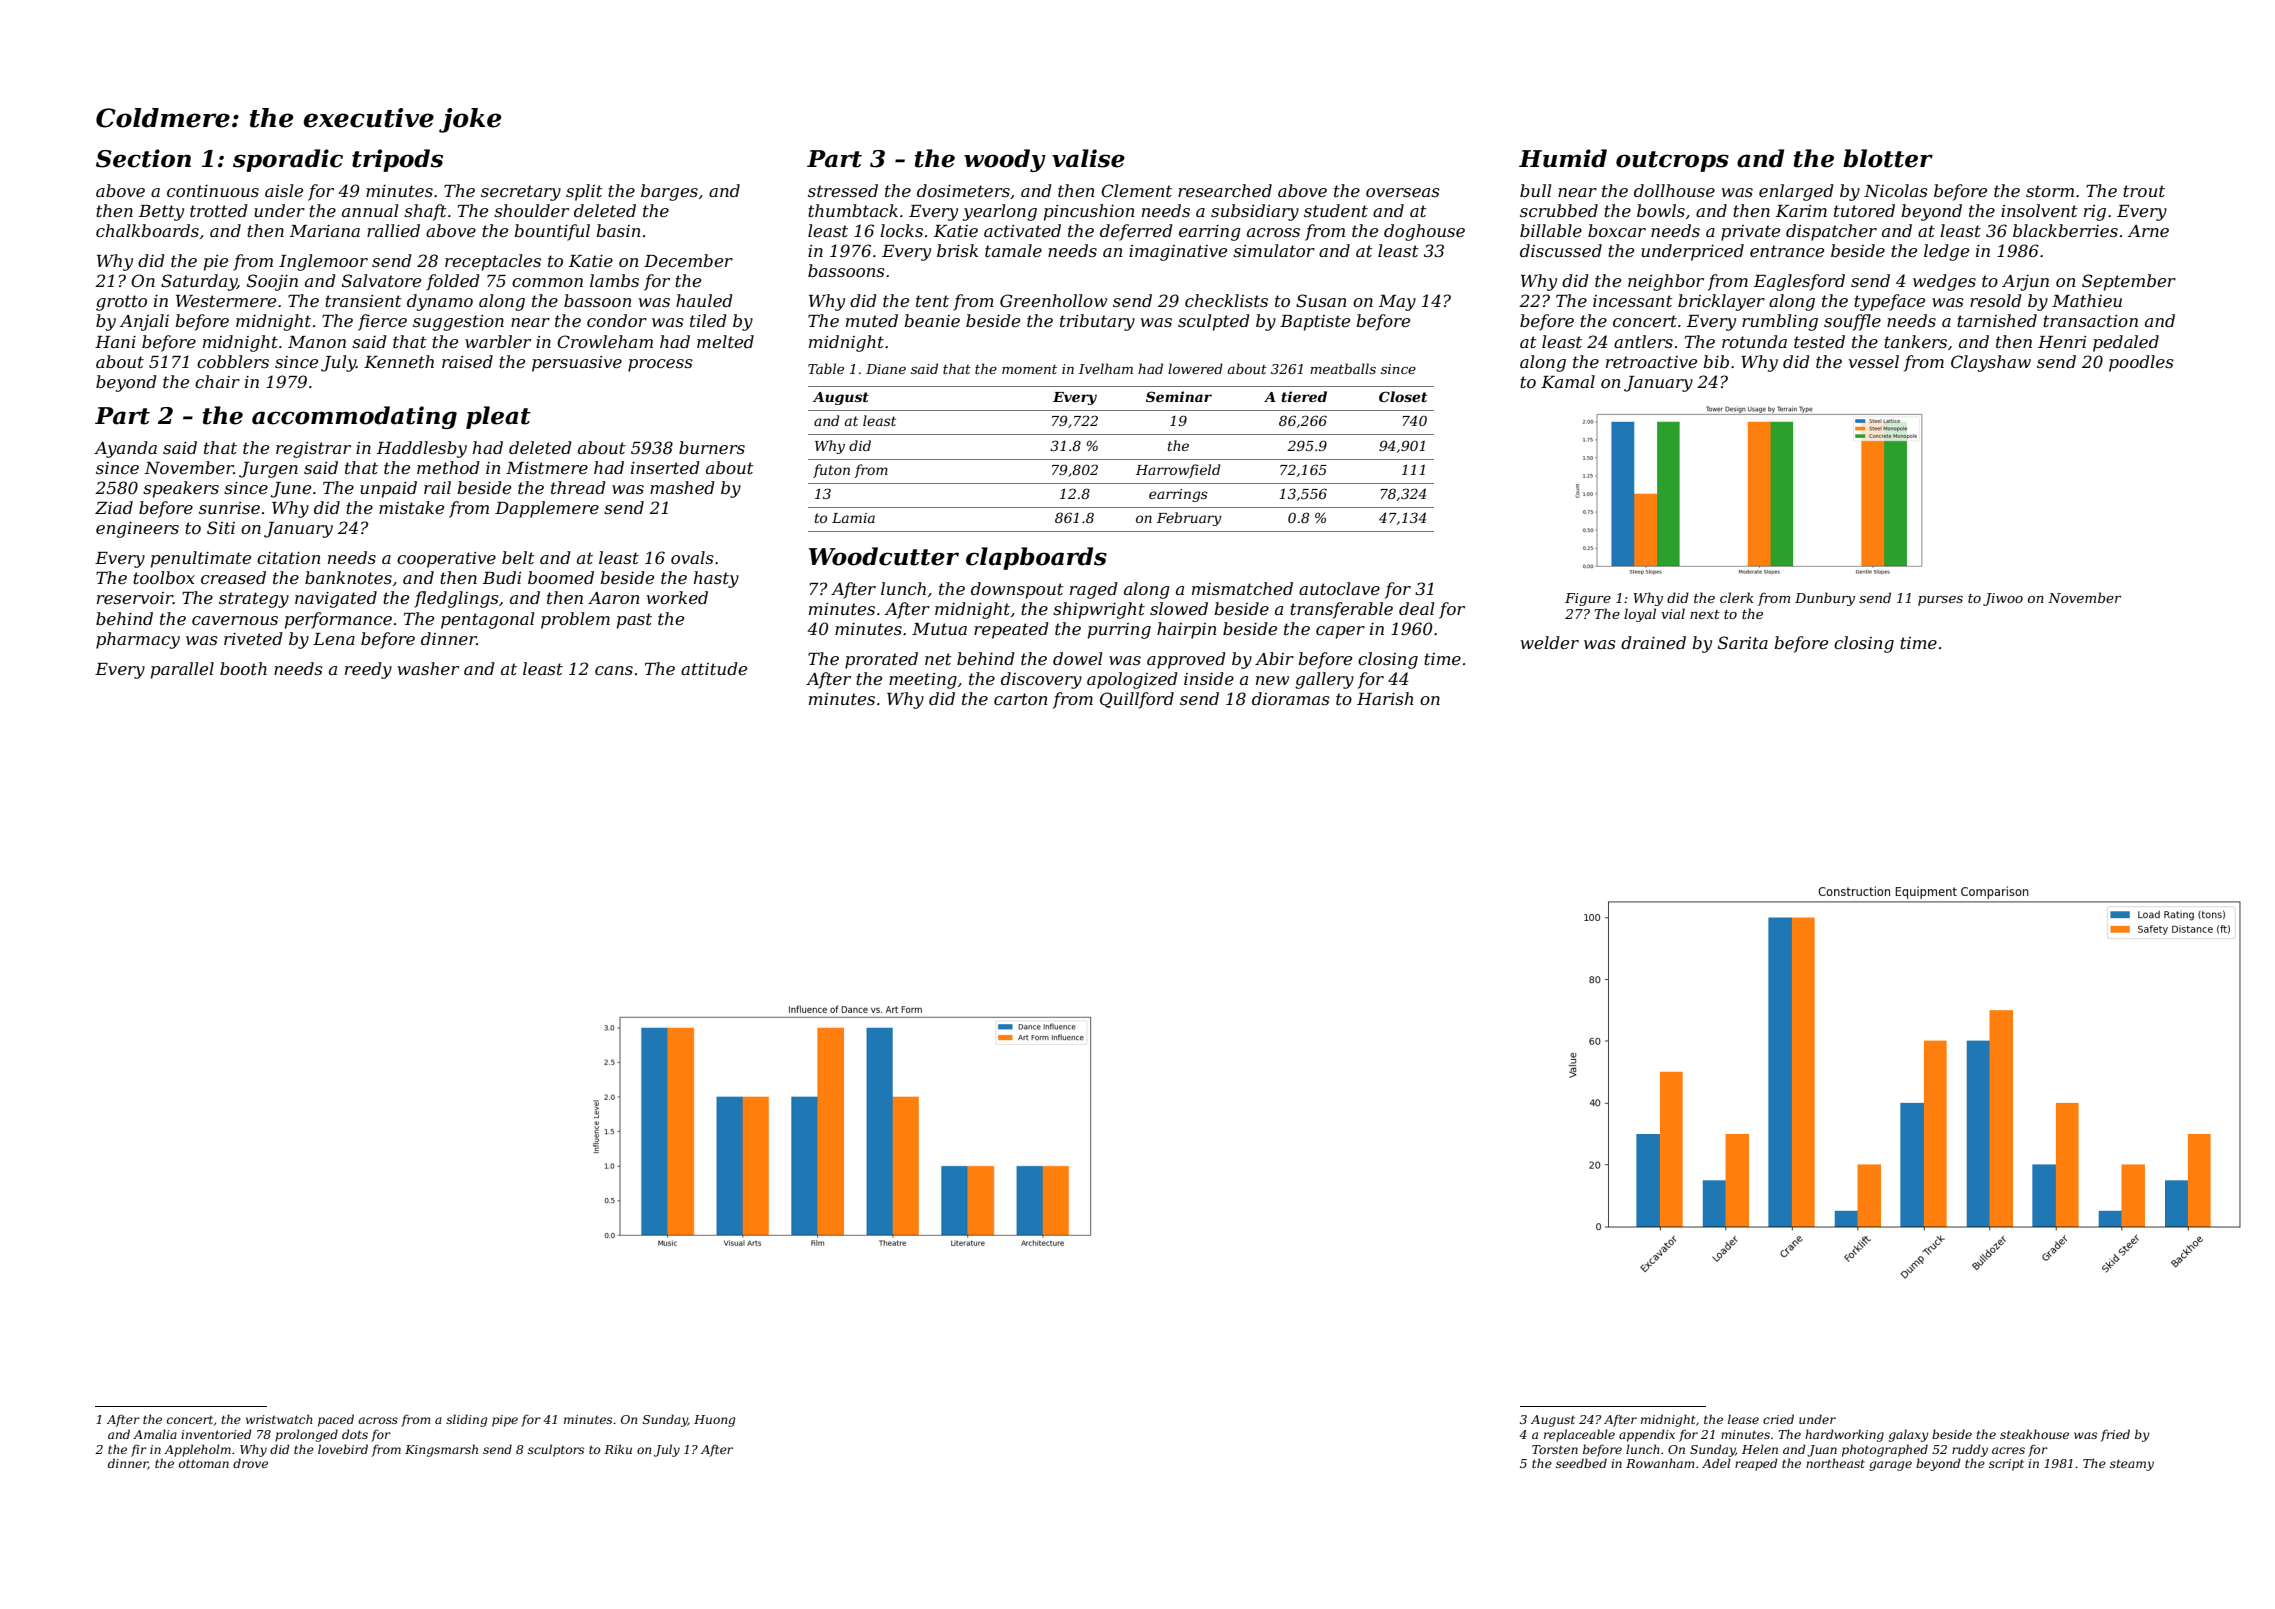 This screenshot has width=2275, height=1609. I want to click on Betty, so click(161, 213).
